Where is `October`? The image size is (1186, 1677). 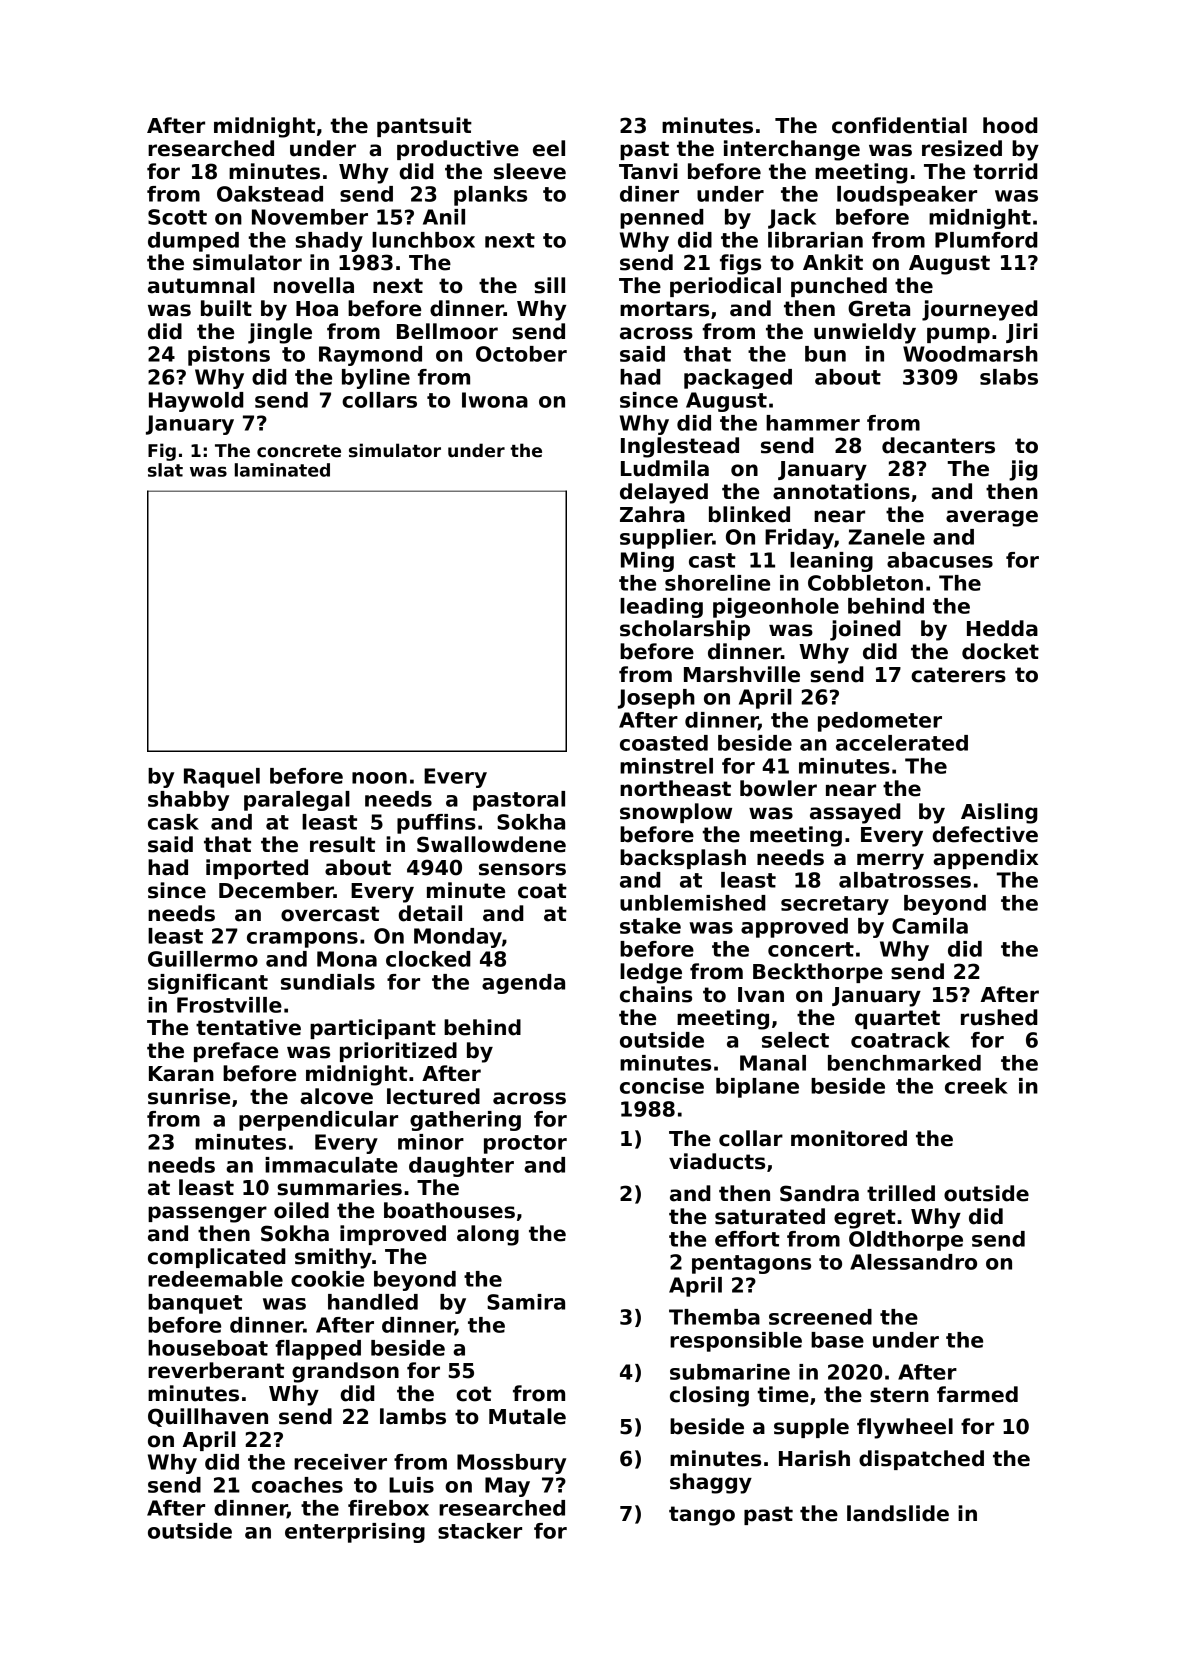 October is located at coordinates (521, 354).
